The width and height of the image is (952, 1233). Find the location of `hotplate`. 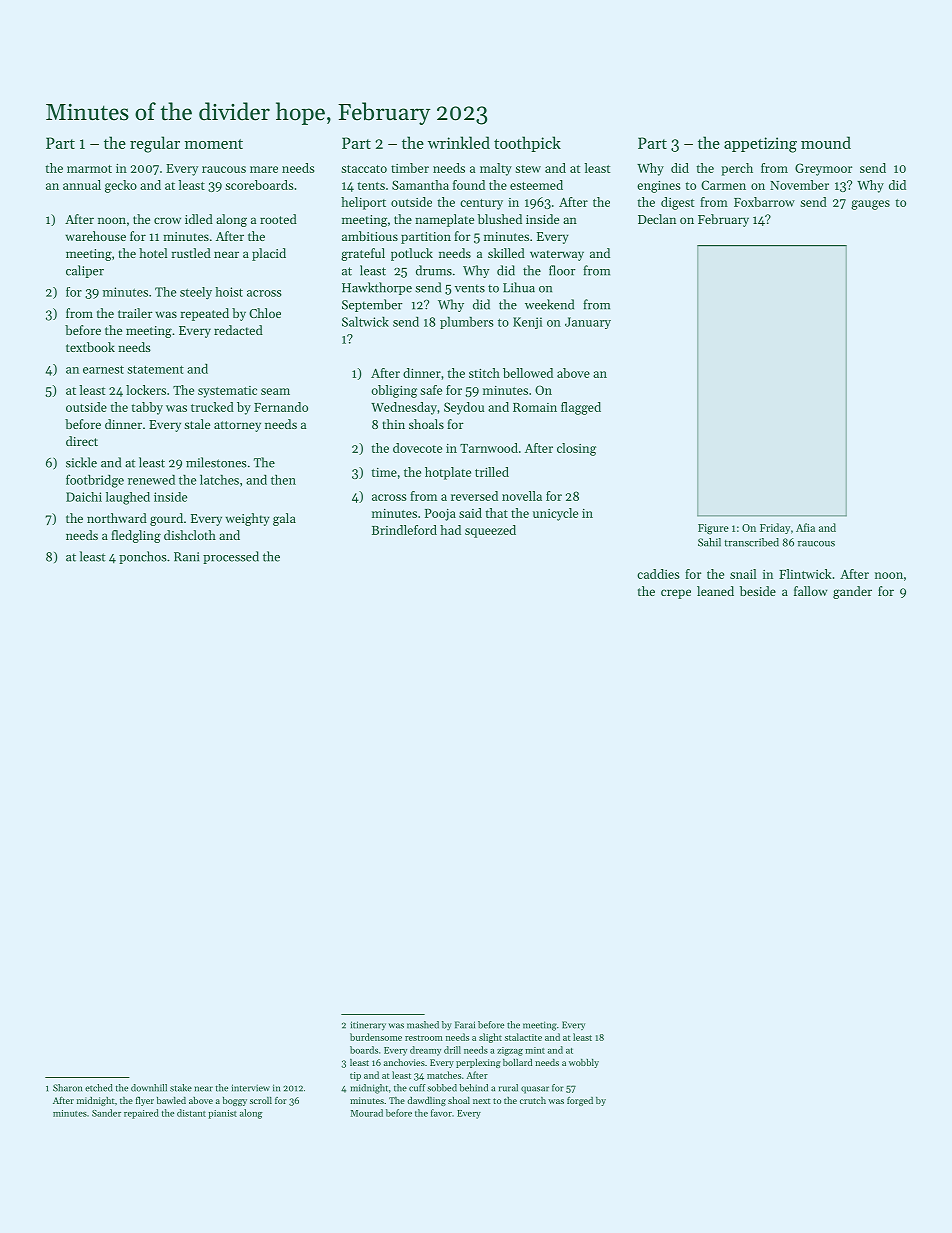

hotplate is located at coordinates (448, 473).
